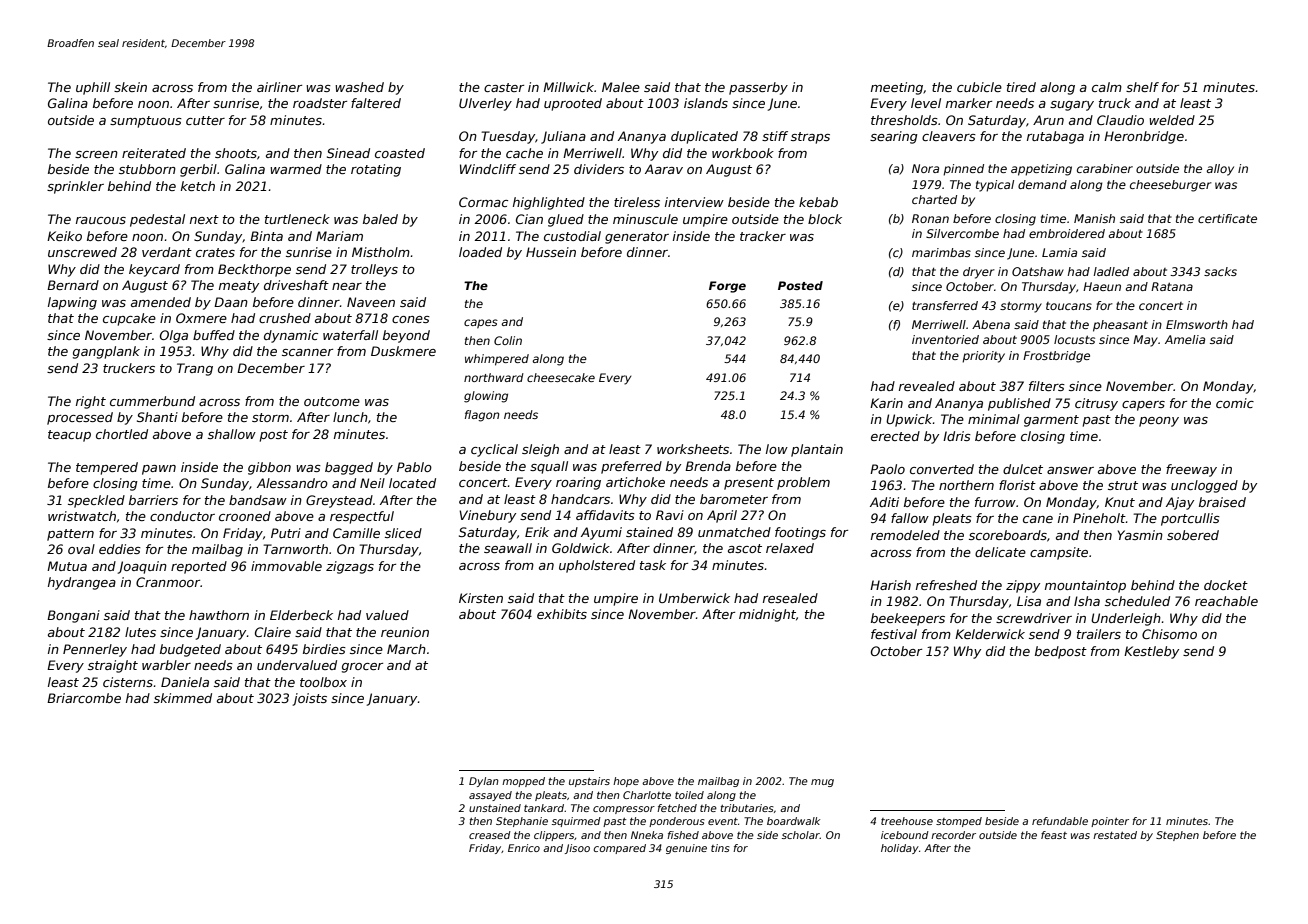 Image resolution: width=1308 pixels, height=924 pixels. I want to click on workbook, so click(743, 153).
